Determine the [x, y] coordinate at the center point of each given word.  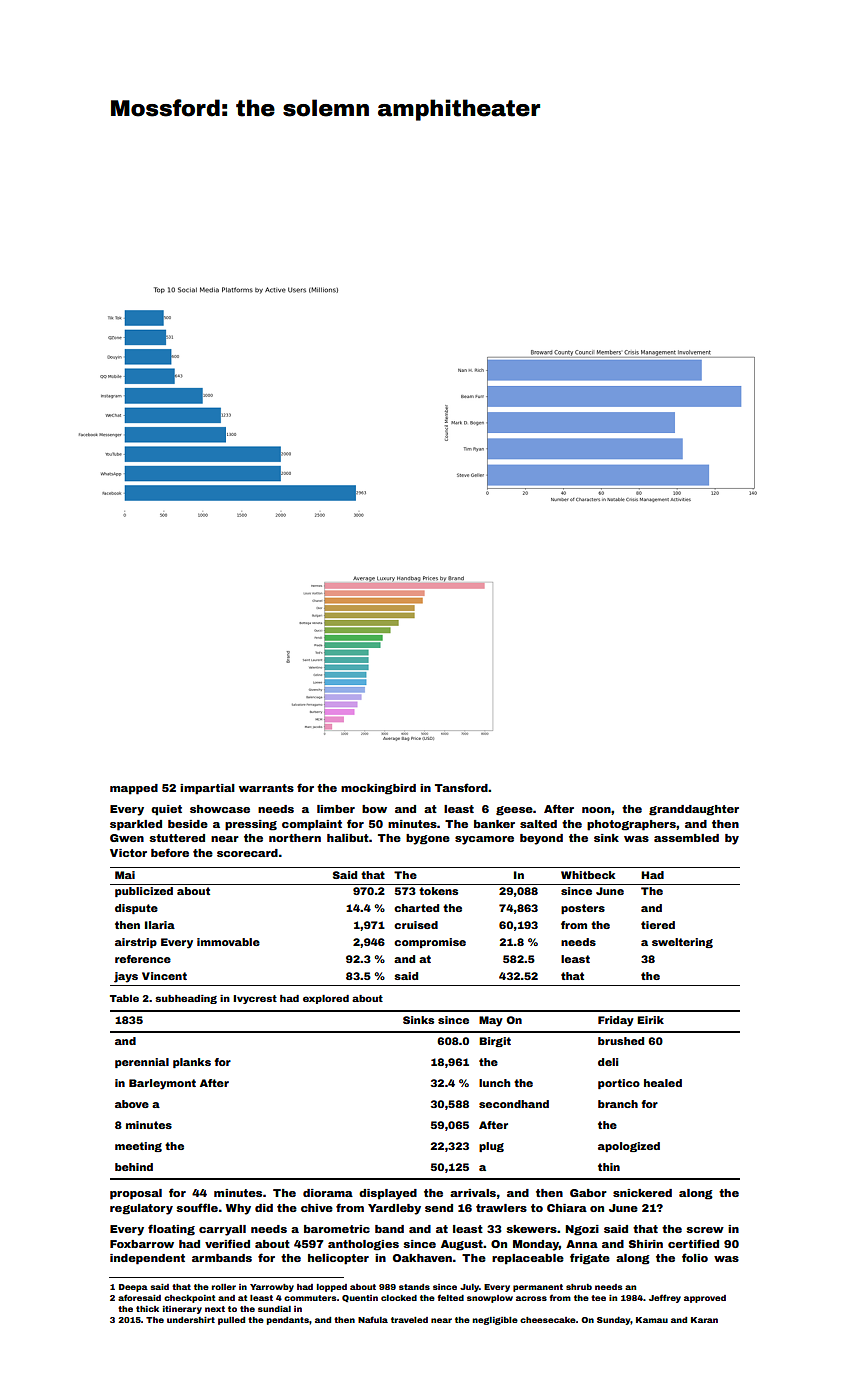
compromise [430, 943]
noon [596, 810]
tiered [658, 925]
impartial [207, 789]
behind [134, 1167]
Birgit [495, 1042]
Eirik [650, 1020]
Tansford [461, 787]
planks [192, 1063]
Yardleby [394, 1209]
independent [147, 1259]
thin [609, 1167]
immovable [228, 942]
